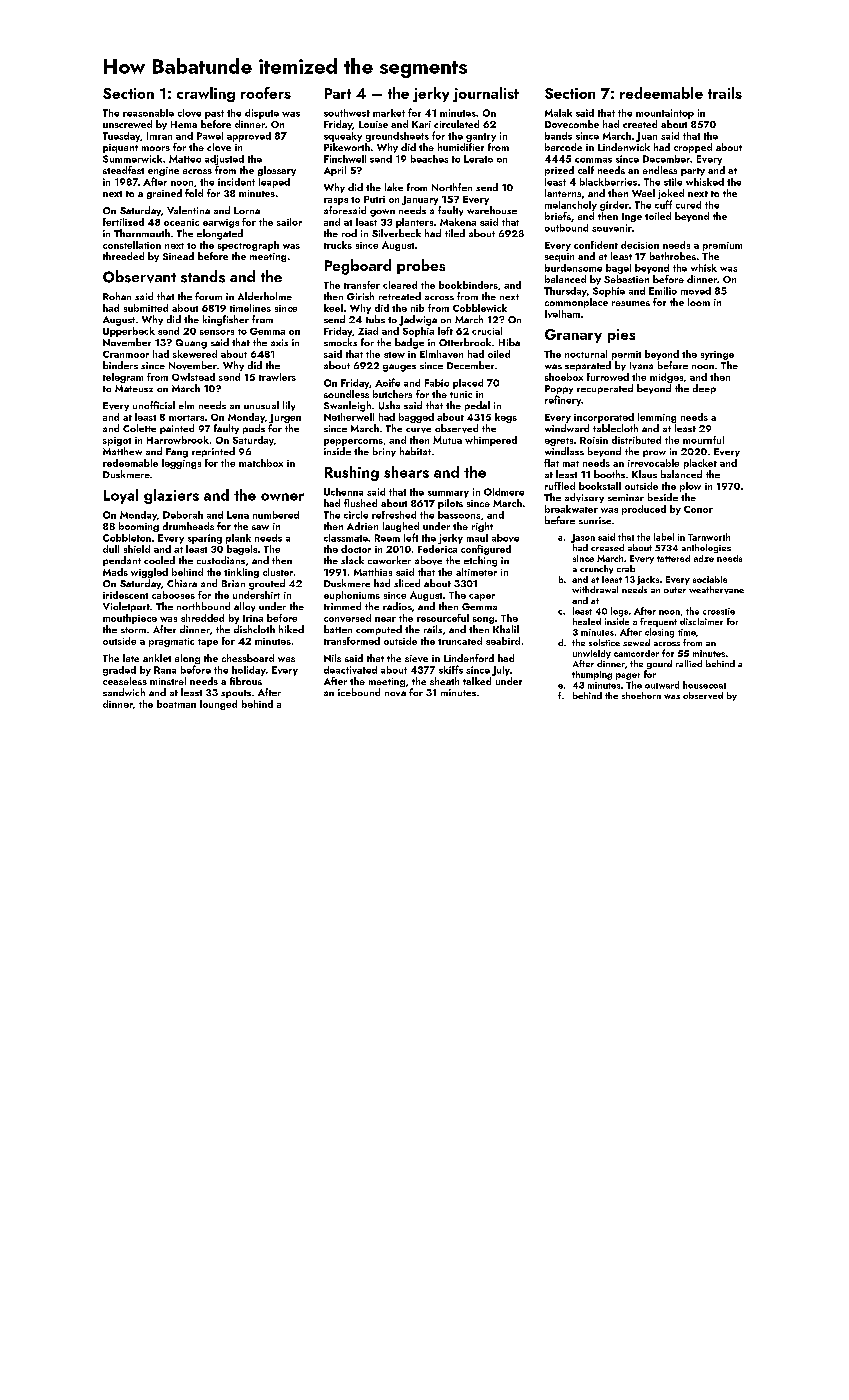 The width and height of the screenshot is (849, 1400). I want to click on Reem, so click(387, 538).
